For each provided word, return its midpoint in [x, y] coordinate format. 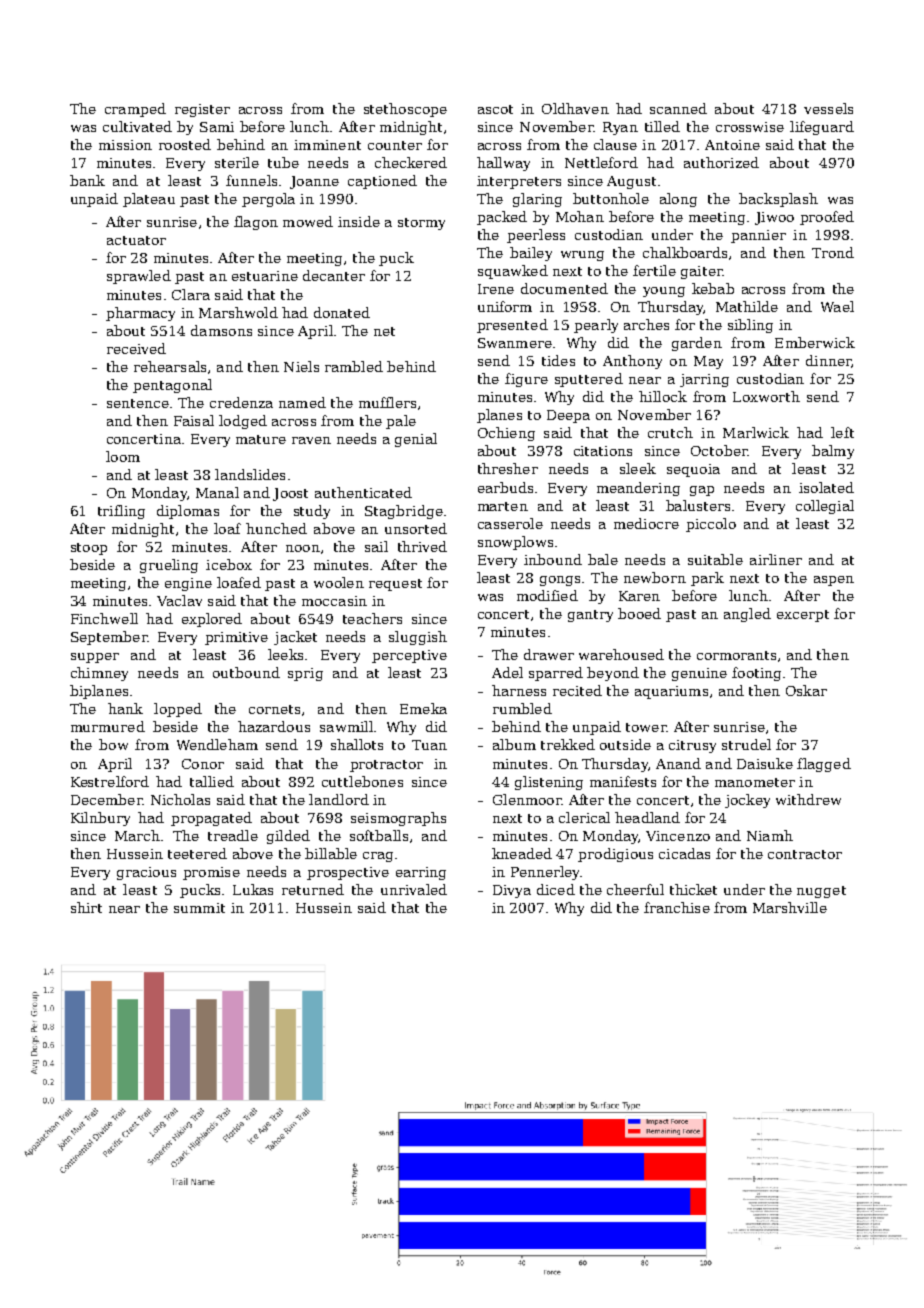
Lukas [253, 889]
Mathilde [747, 306]
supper [95, 658]
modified [547, 595]
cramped [135, 110]
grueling [169, 566]
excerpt [803, 616]
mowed [308, 221]
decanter [334, 275]
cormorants [736, 655]
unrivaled [414, 889]
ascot [495, 109]
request [395, 585]
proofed [827, 218]
